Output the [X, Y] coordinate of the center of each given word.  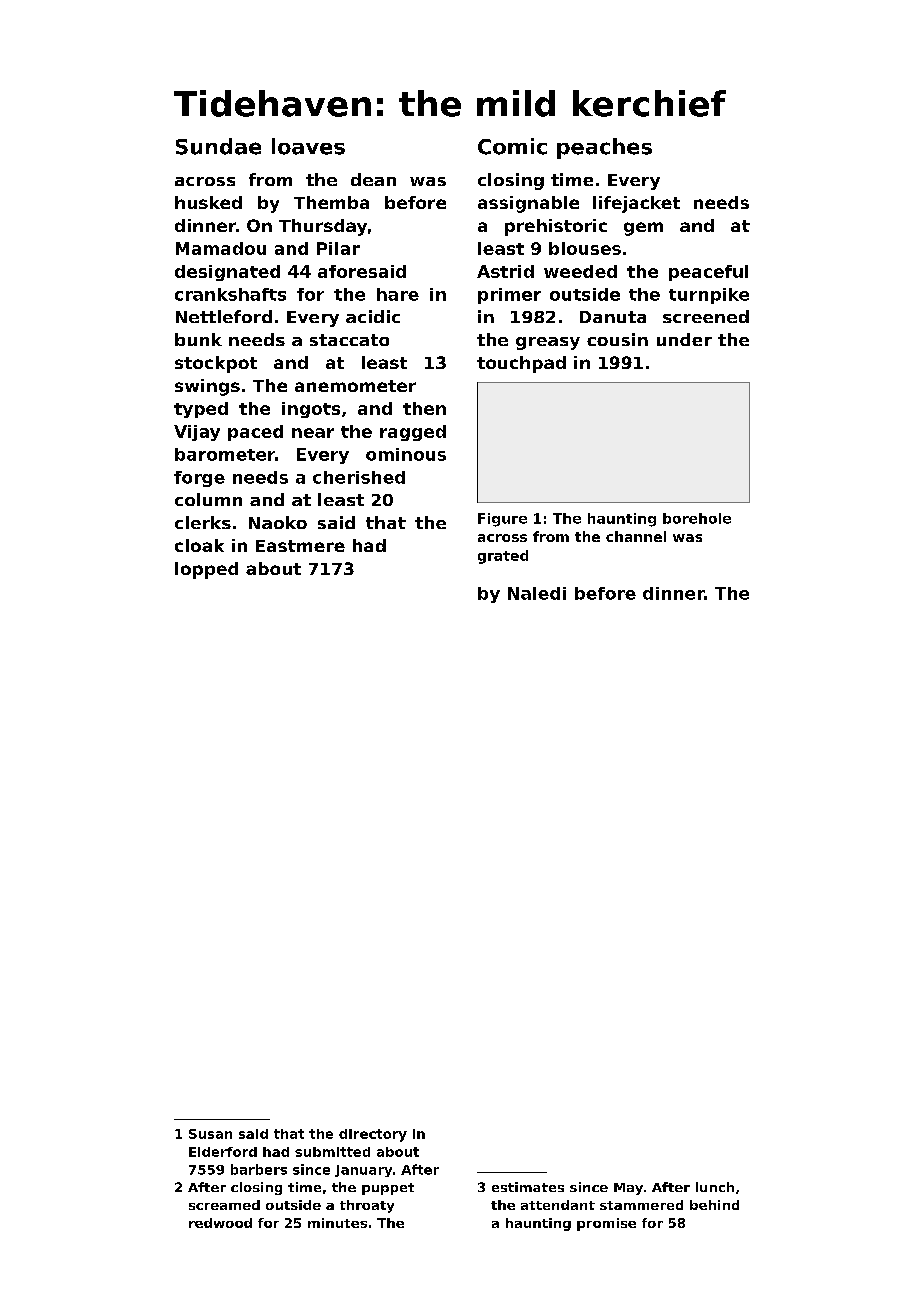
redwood [220, 1223]
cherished [359, 477]
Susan [210, 1134]
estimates [528, 1187]
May [628, 1189]
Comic [512, 146]
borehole [697, 518]
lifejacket [636, 204]
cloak [199, 545]
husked [208, 202]
